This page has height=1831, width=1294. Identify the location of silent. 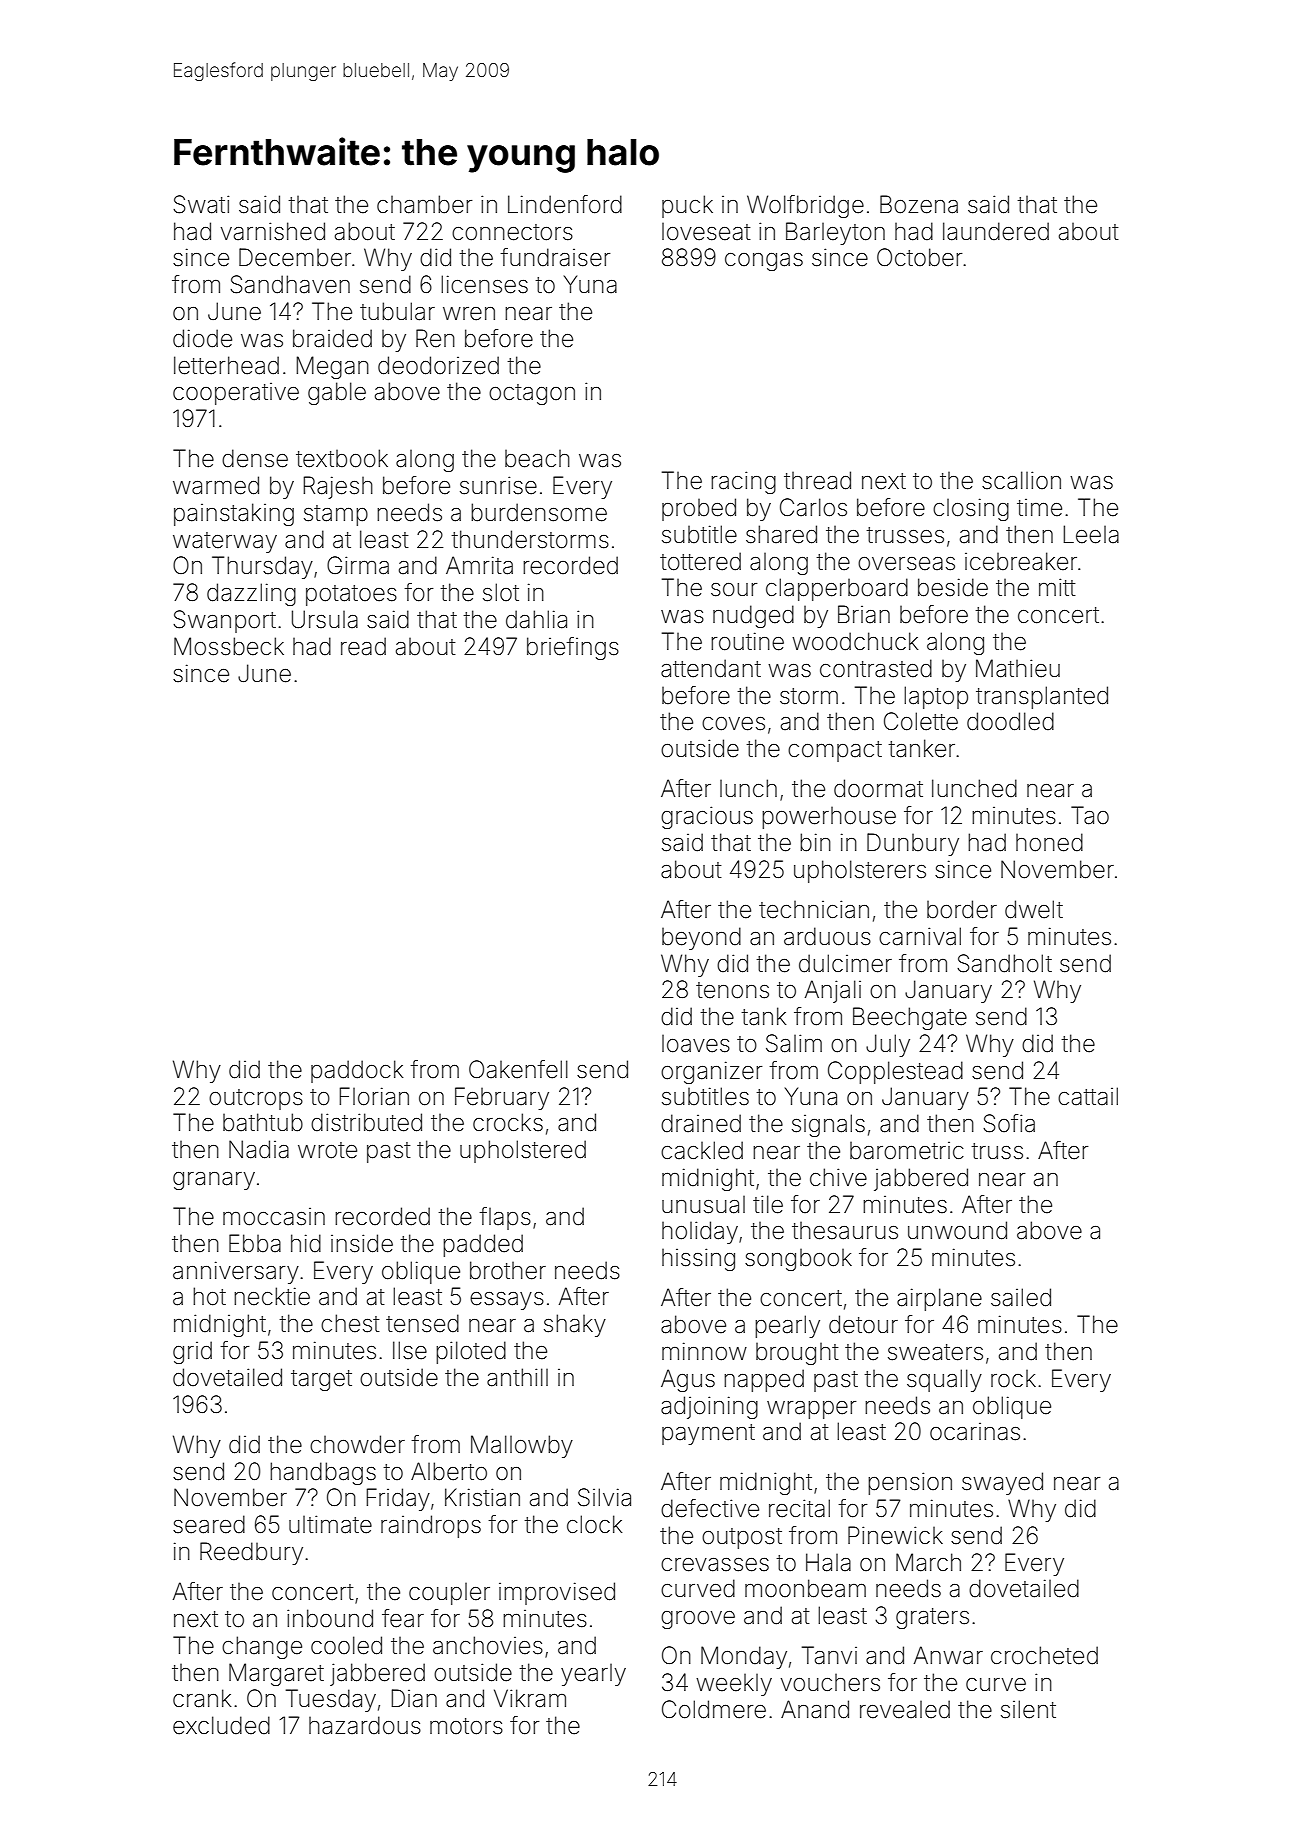
(1028, 1709).
